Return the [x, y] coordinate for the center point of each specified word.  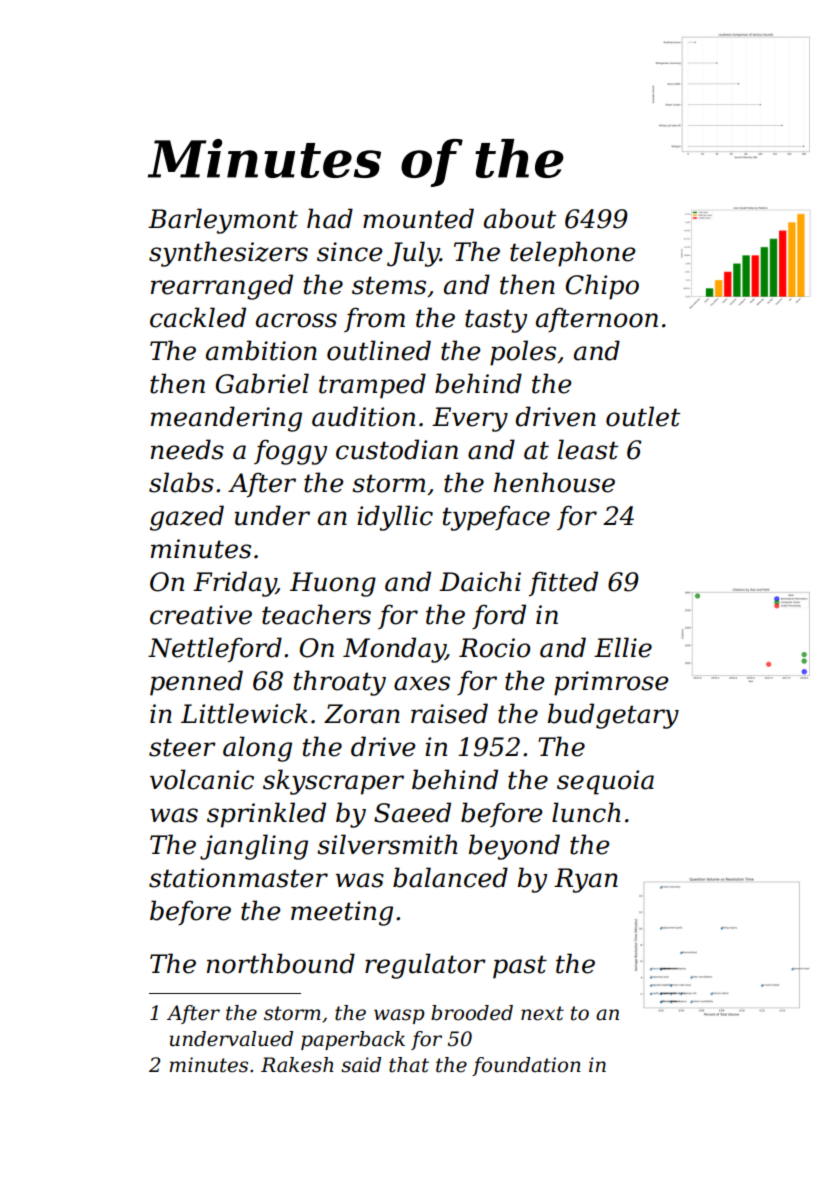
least [587, 449]
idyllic [395, 518]
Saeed [412, 812]
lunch [586, 812]
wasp [399, 1016]
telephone [572, 254]
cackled [198, 317]
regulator [425, 966]
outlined [379, 350]
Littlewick [244, 713]
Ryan [586, 880]
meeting [342, 913]
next [542, 1013]
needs [187, 449]
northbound [281, 963]
